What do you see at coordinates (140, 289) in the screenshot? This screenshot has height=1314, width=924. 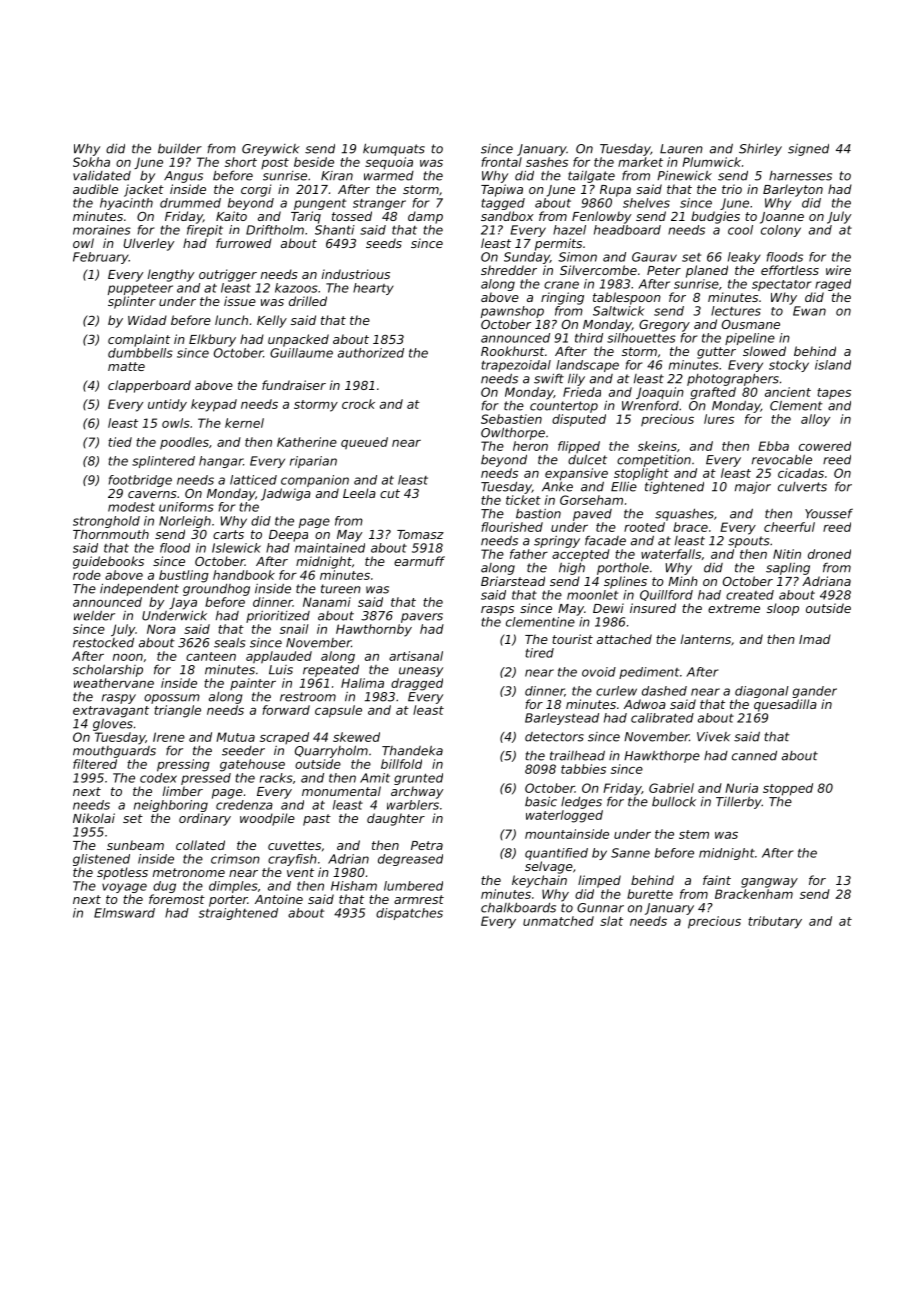 I see `puppeteer` at bounding box center [140, 289].
